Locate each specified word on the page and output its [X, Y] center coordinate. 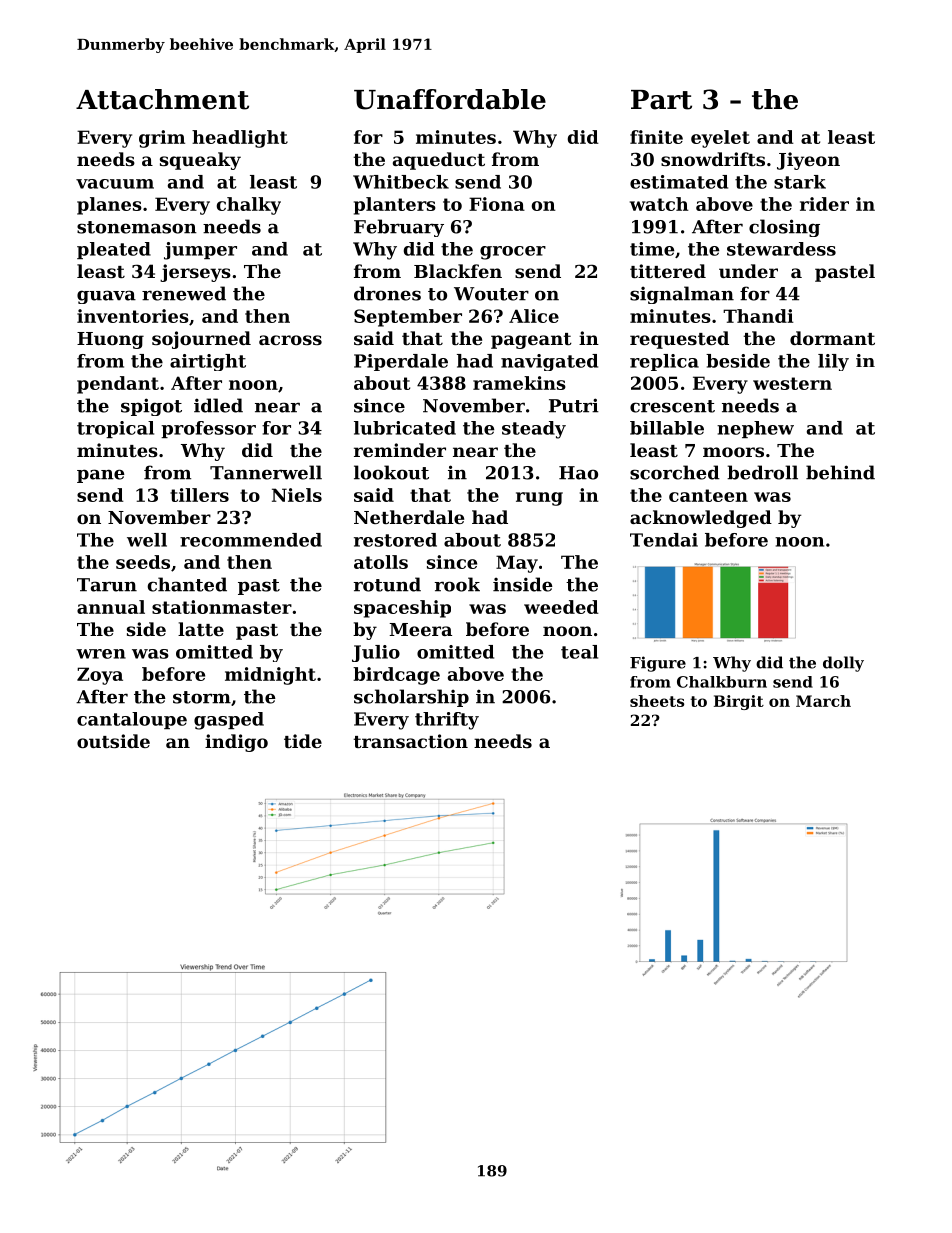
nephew [755, 429]
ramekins [519, 383]
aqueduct [439, 161]
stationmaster [222, 607]
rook [457, 584]
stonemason [137, 227]
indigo [236, 743]
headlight [240, 139]
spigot [151, 407]
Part [661, 100]
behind [840, 472]
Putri [574, 405]
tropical [115, 429]
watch [659, 204]
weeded [561, 607]
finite [656, 137]
